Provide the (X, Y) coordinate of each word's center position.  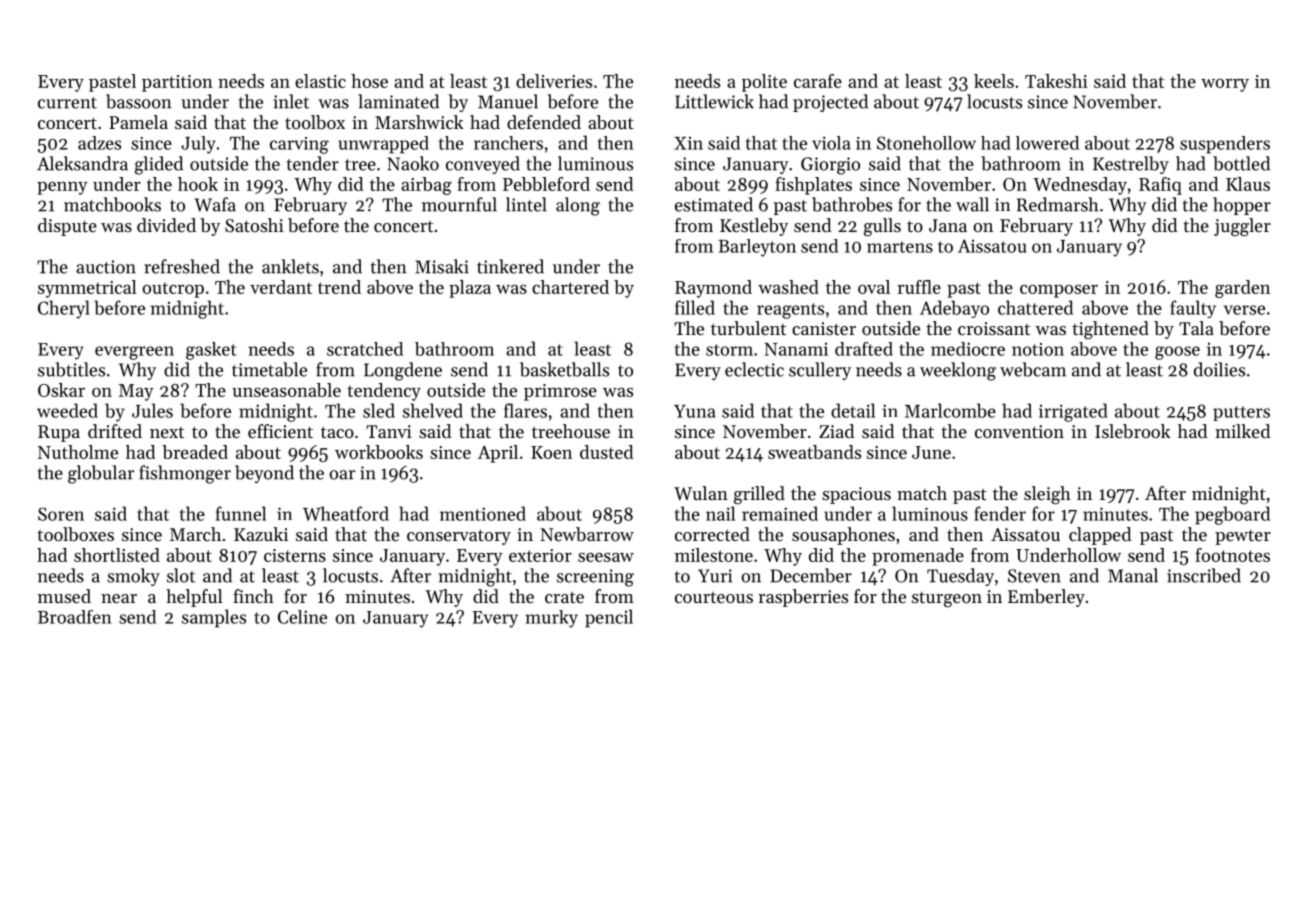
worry (1225, 85)
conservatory (459, 537)
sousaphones (843, 536)
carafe (818, 81)
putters (1241, 413)
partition (177, 83)
